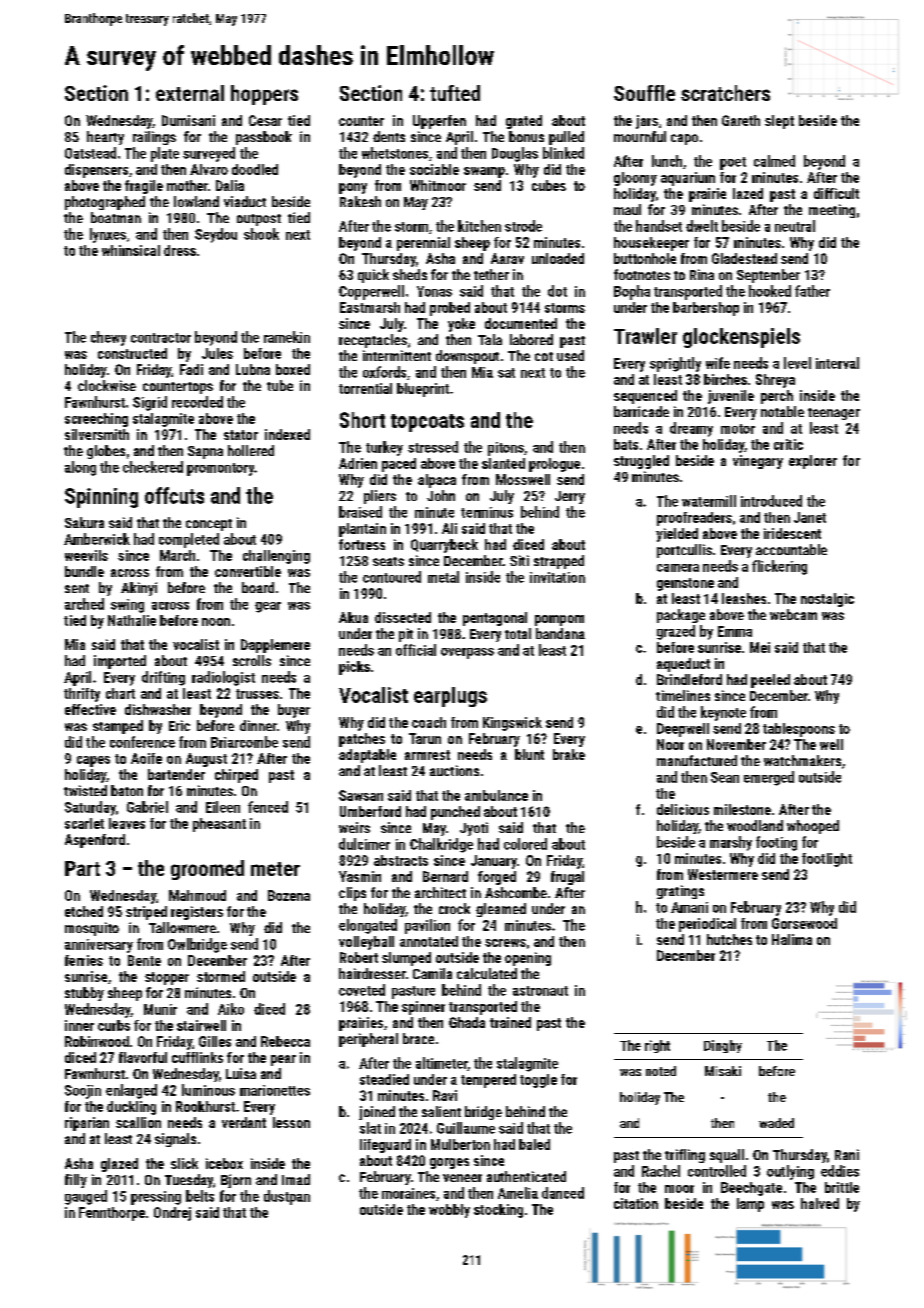  What do you see at coordinates (360, 876) in the page?
I see `Yasmin` at bounding box center [360, 876].
